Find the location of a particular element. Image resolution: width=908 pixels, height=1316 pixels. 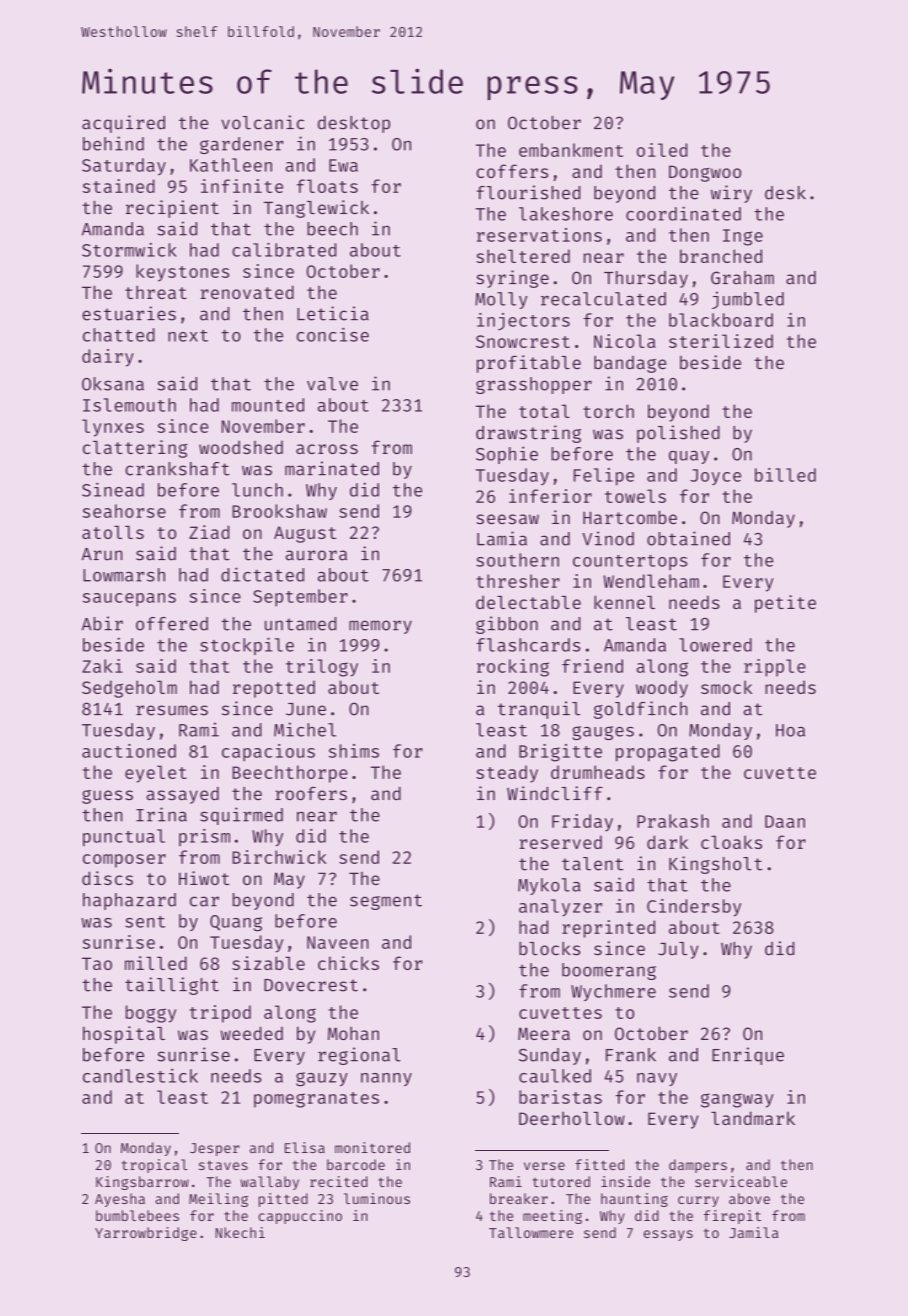

Jamila is located at coordinates (754, 1232).
